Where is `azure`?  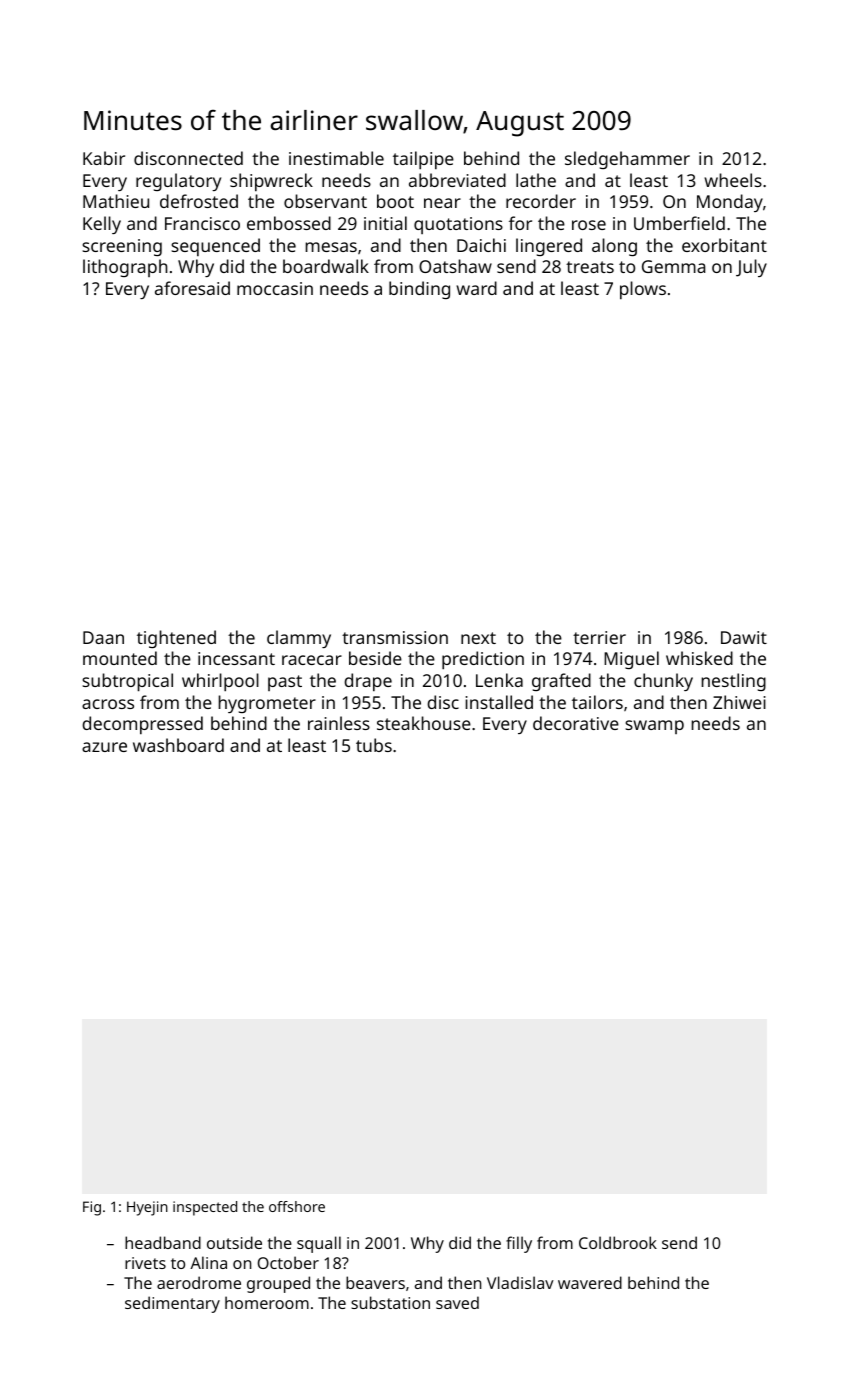 azure is located at coordinates (104, 747).
